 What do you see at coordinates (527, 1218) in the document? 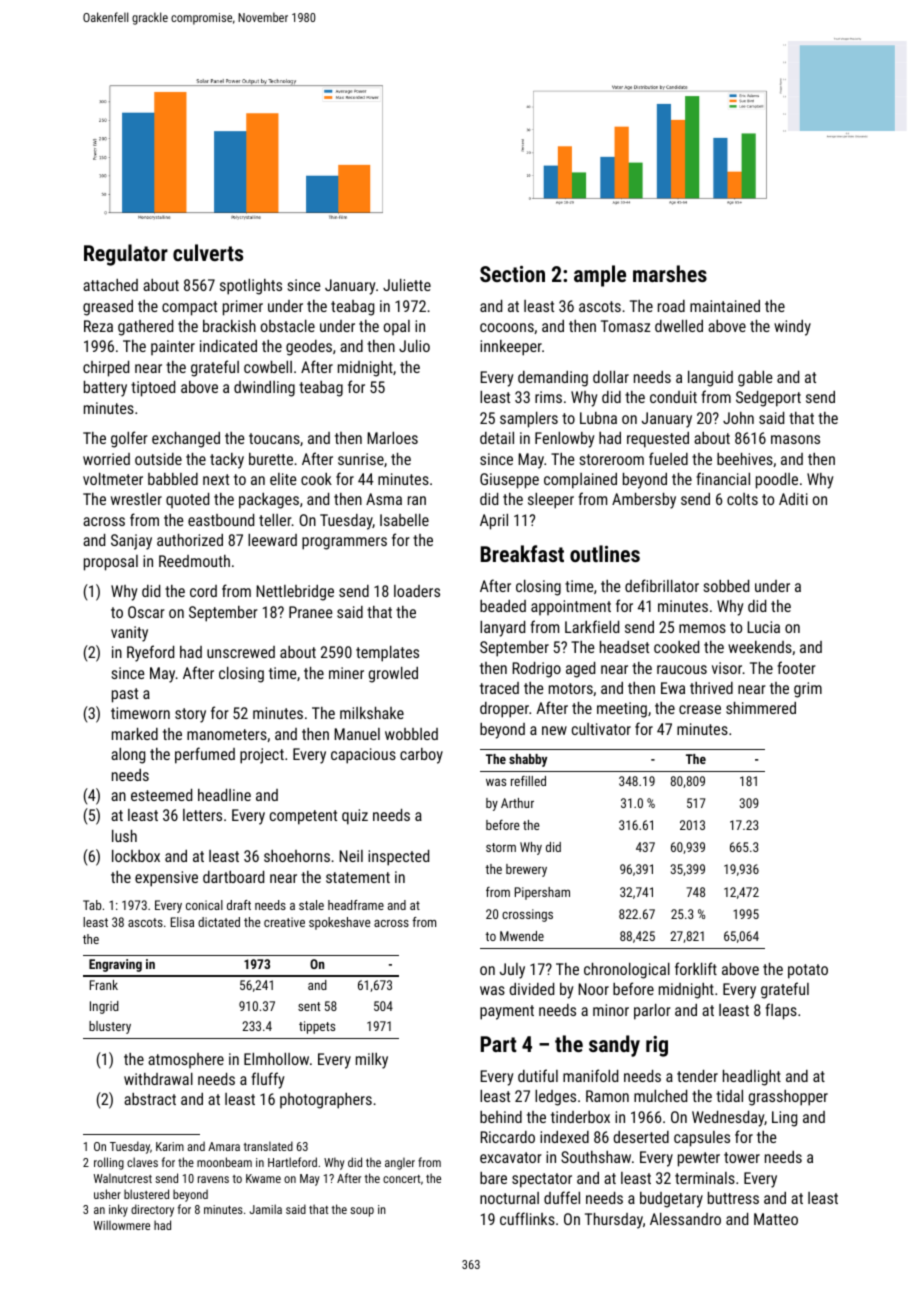
I see `cufflinks` at bounding box center [527, 1218].
